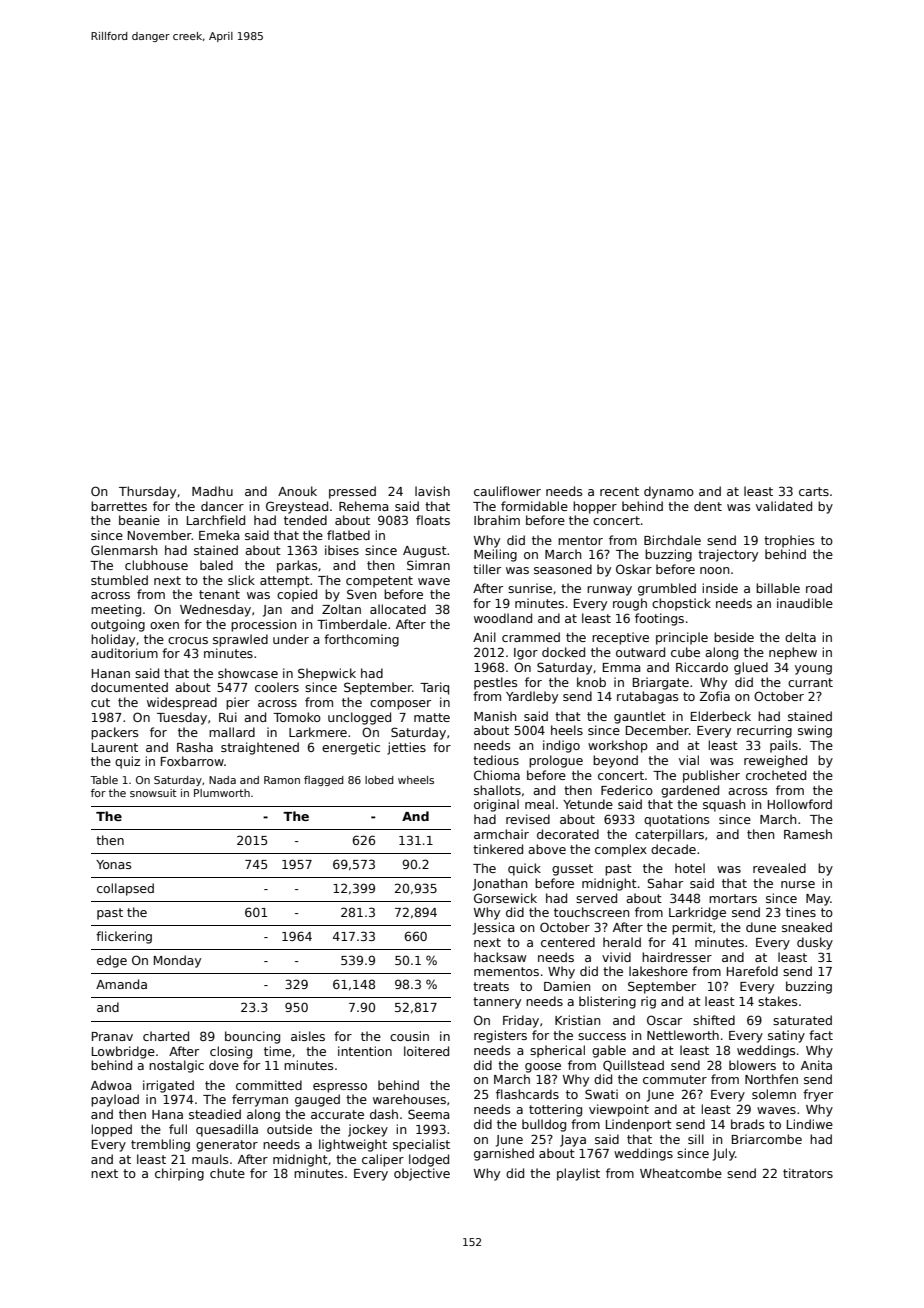 This page has height=1308, width=924. I want to click on noon, so click(714, 570).
